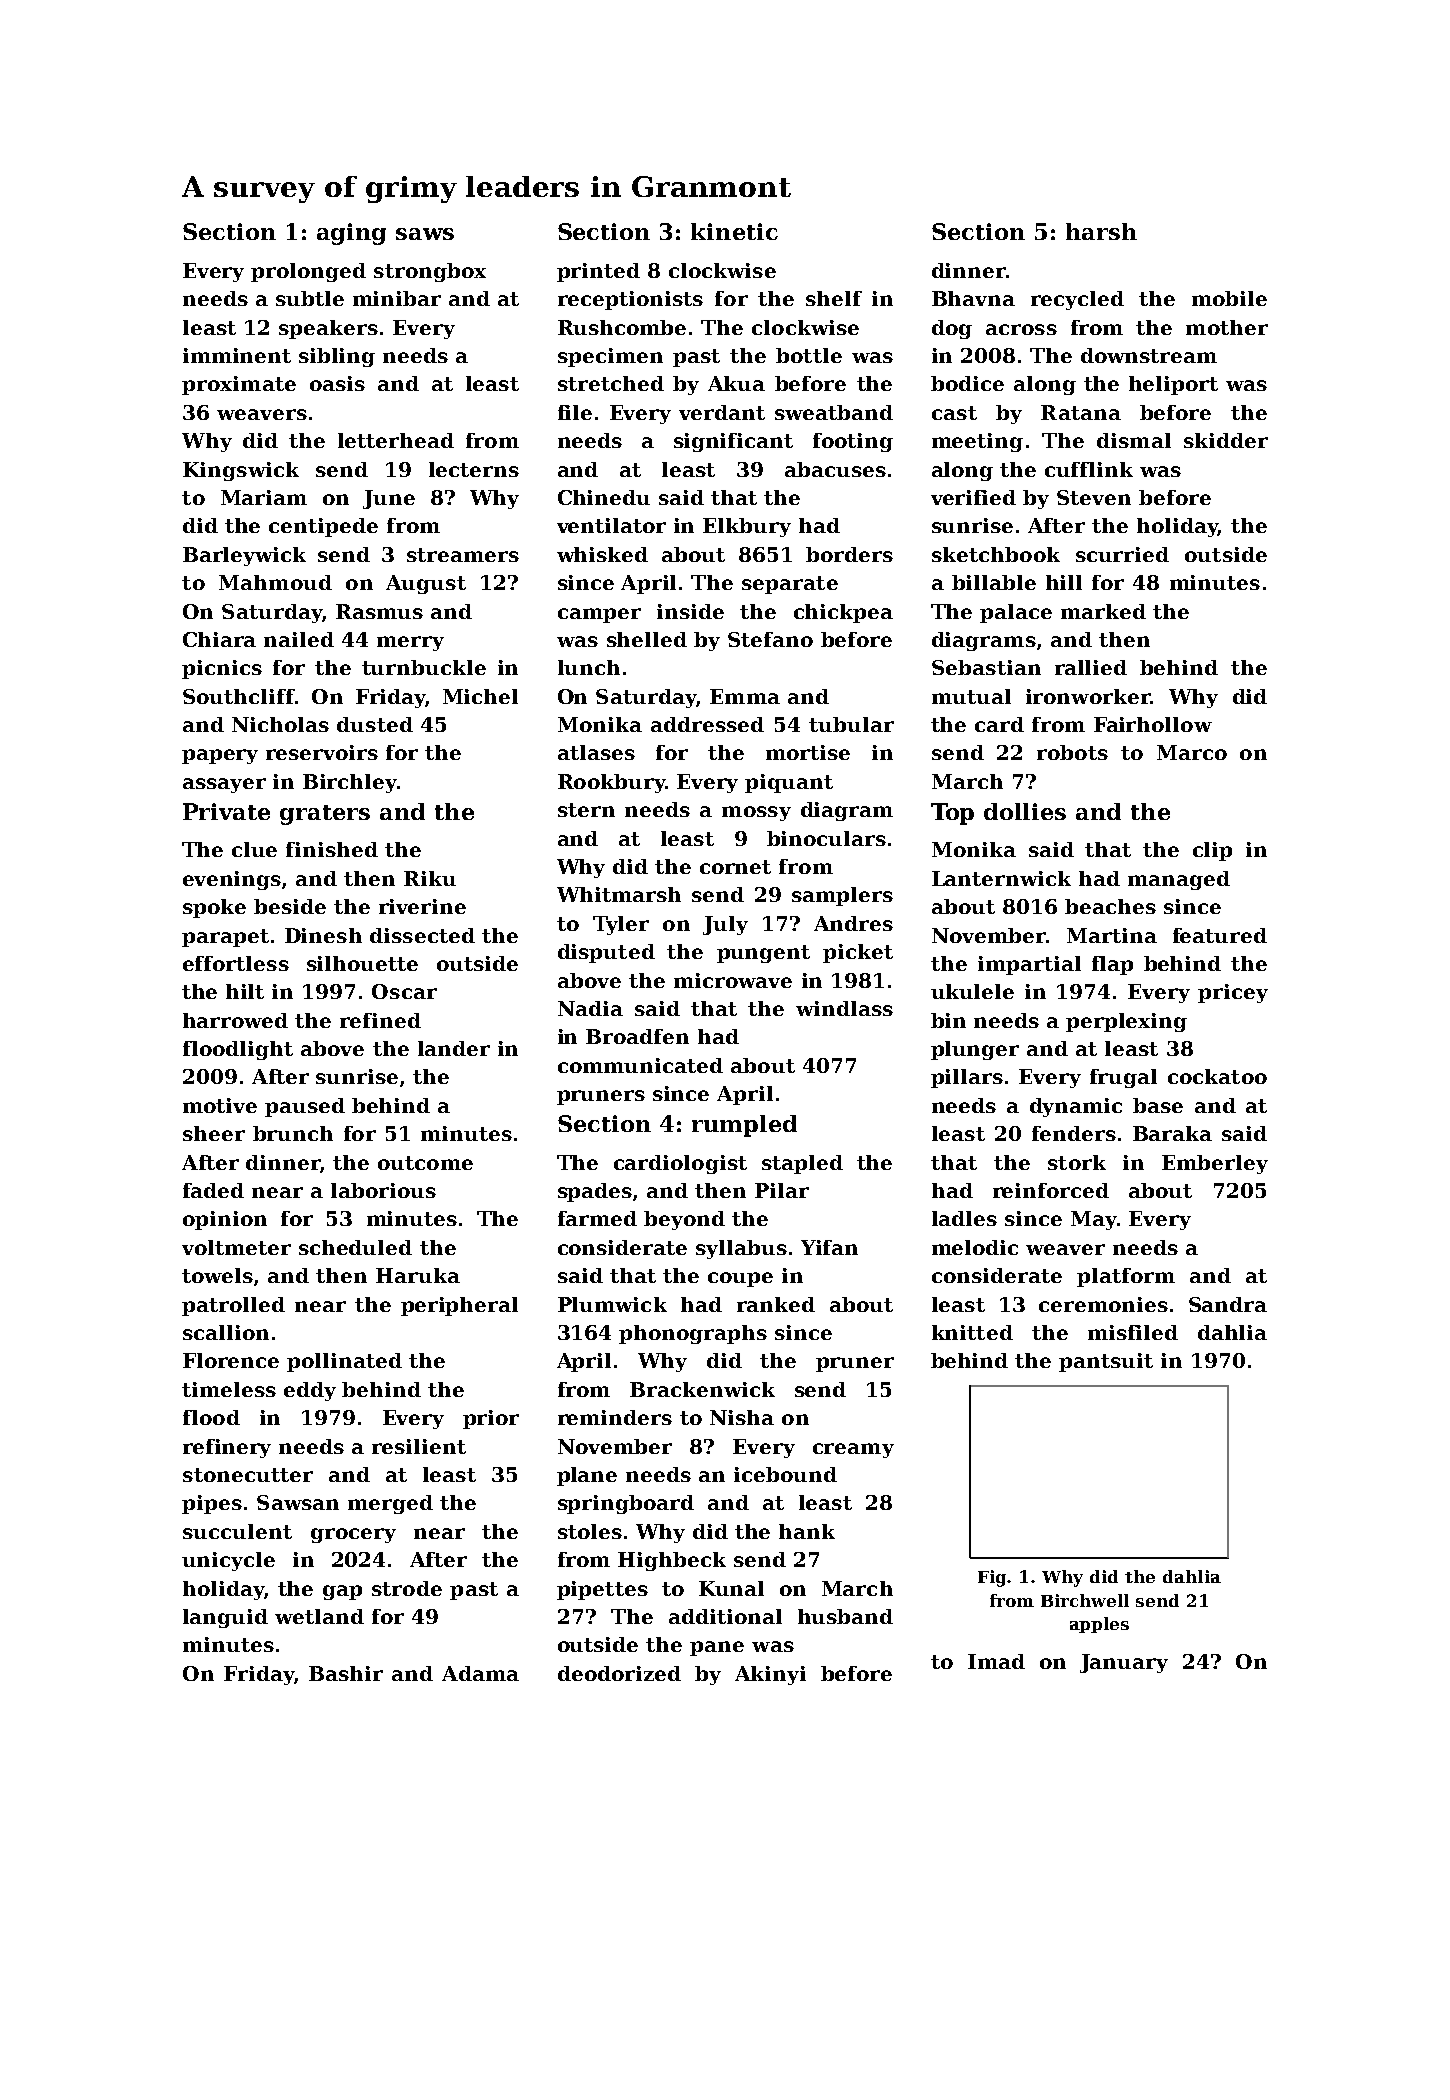  What do you see at coordinates (227, 1448) in the image?
I see `refinery` at bounding box center [227, 1448].
